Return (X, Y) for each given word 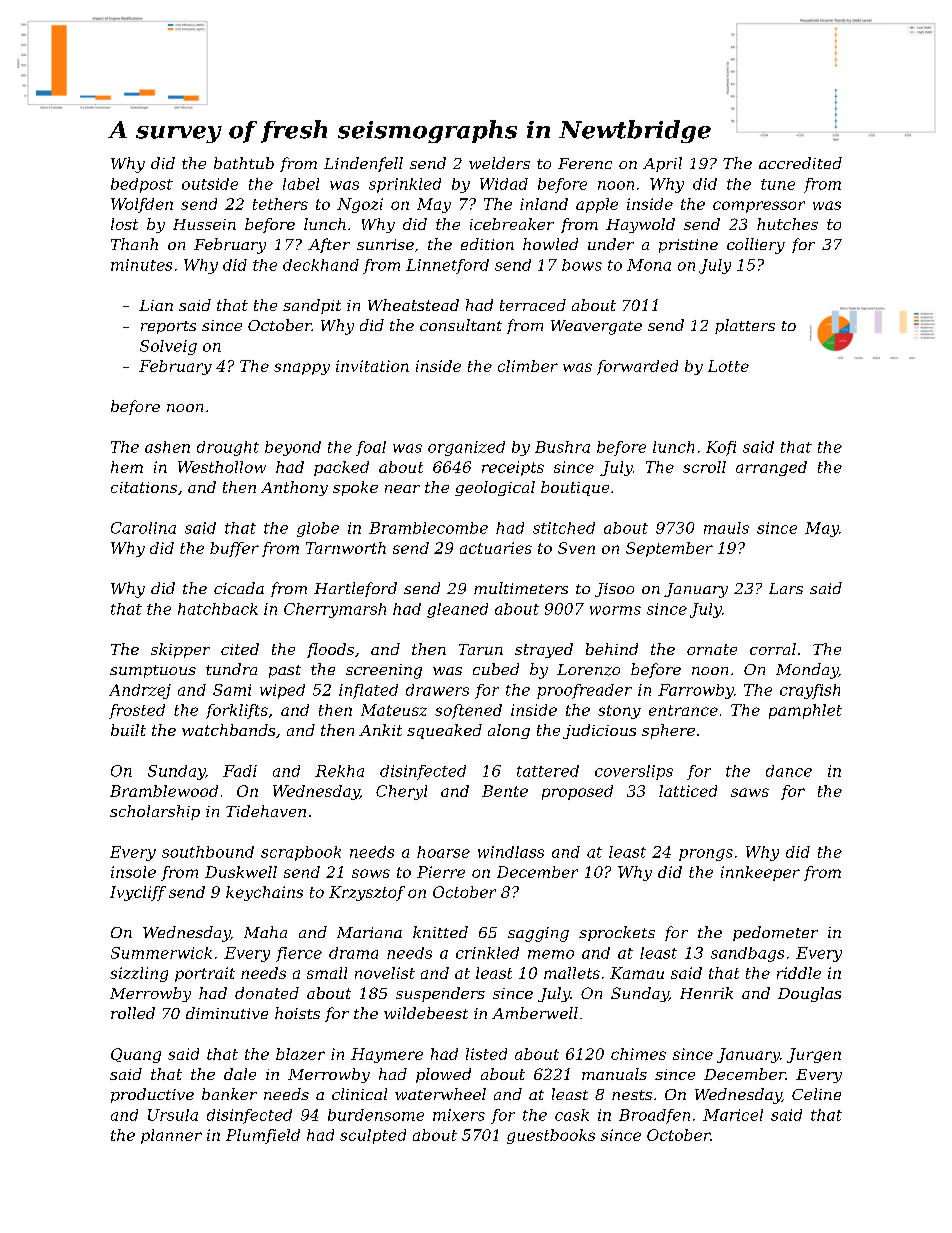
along (509, 731)
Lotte (728, 366)
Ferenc (585, 163)
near (402, 489)
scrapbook (301, 853)
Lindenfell (363, 164)
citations (144, 487)
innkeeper (760, 873)
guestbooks (551, 1136)
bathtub (244, 163)
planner (171, 1136)
